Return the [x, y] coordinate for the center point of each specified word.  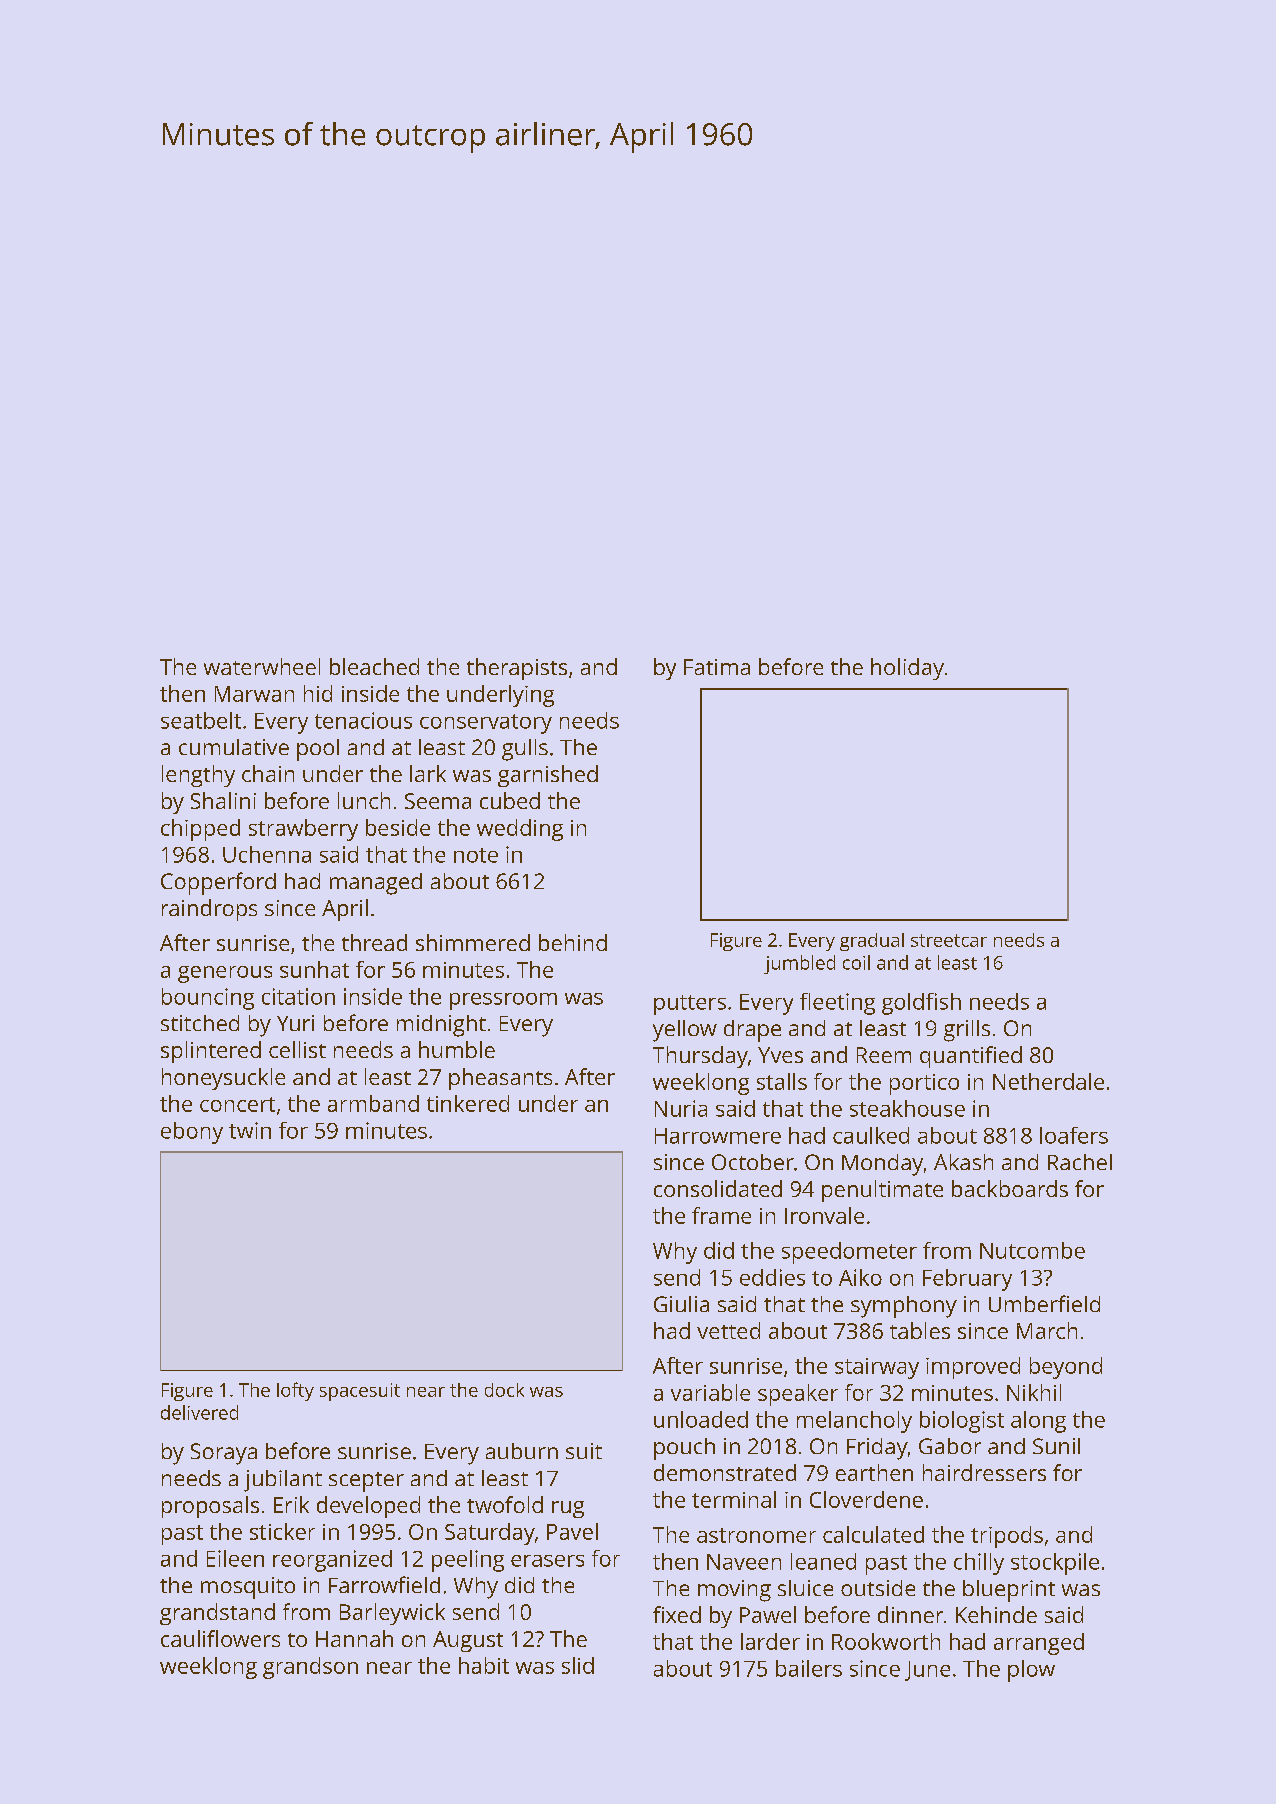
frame [721, 1215]
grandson [310, 1668]
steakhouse [907, 1108]
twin [250, 1130]
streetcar [949, 940]
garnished [548, 776]
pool [318, 750]
